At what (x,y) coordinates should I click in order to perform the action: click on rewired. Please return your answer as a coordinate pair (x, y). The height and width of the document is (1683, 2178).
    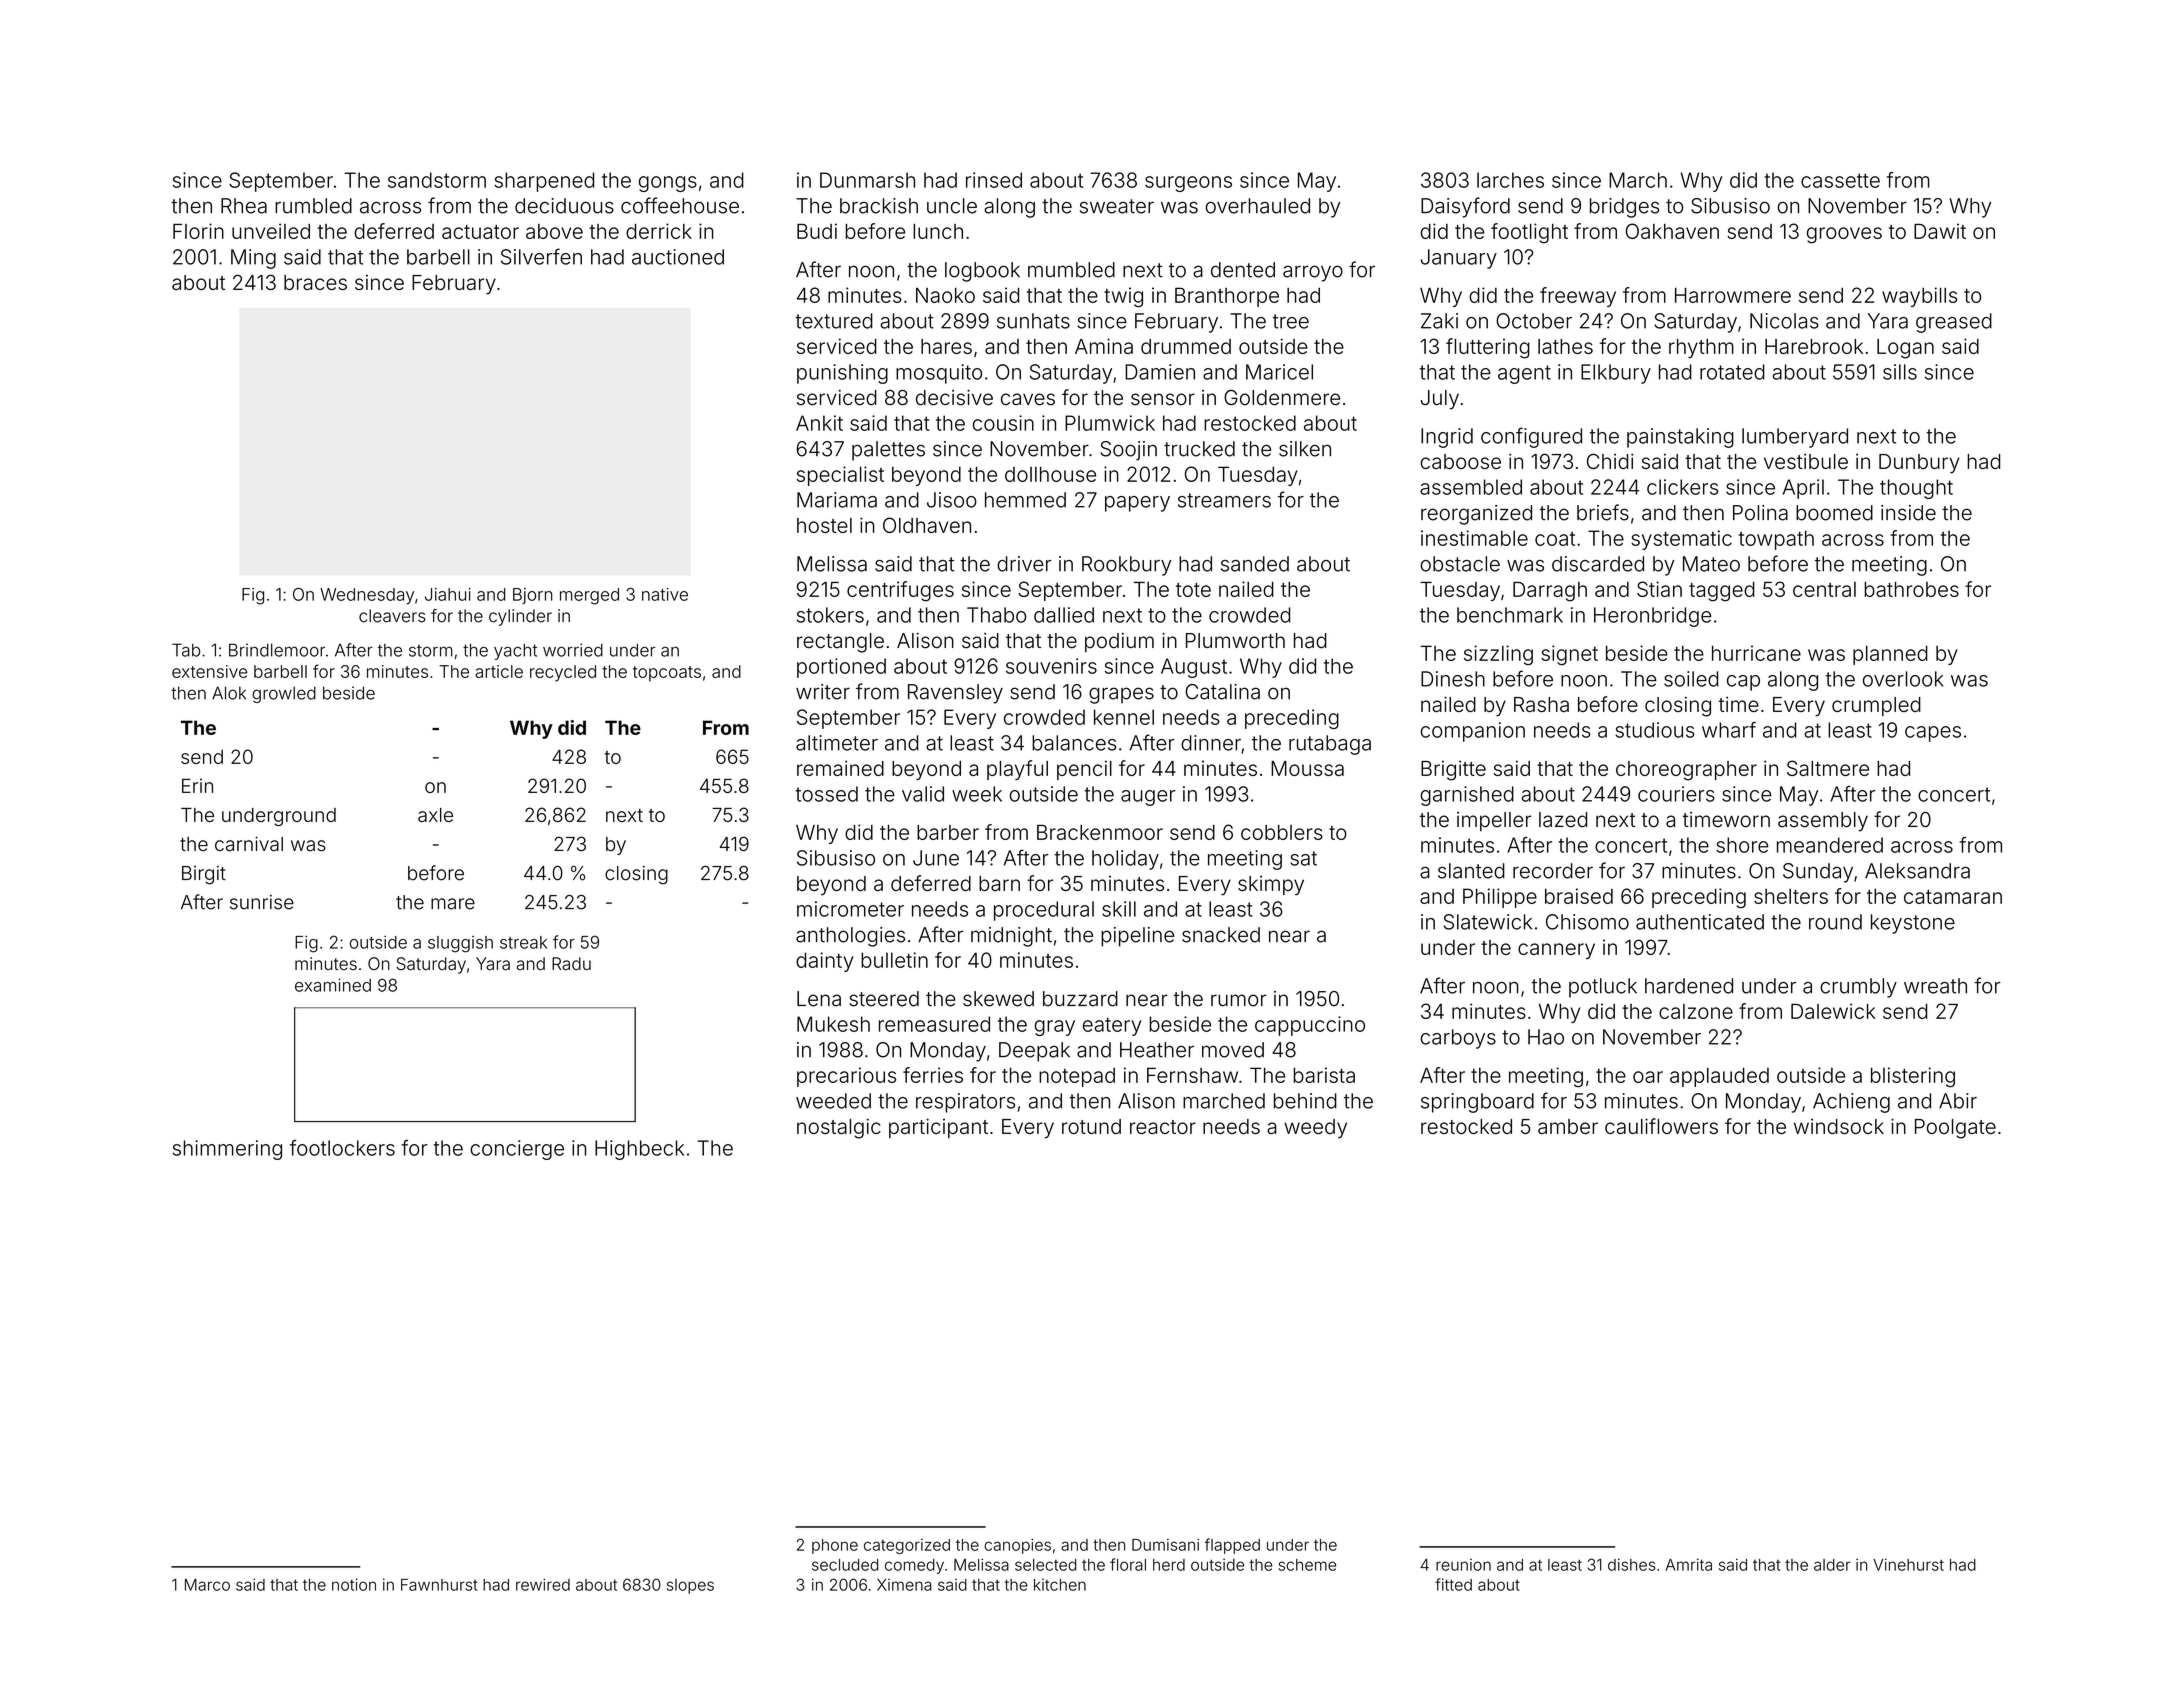
    Looking at the image, I should click on (543, 1584).
